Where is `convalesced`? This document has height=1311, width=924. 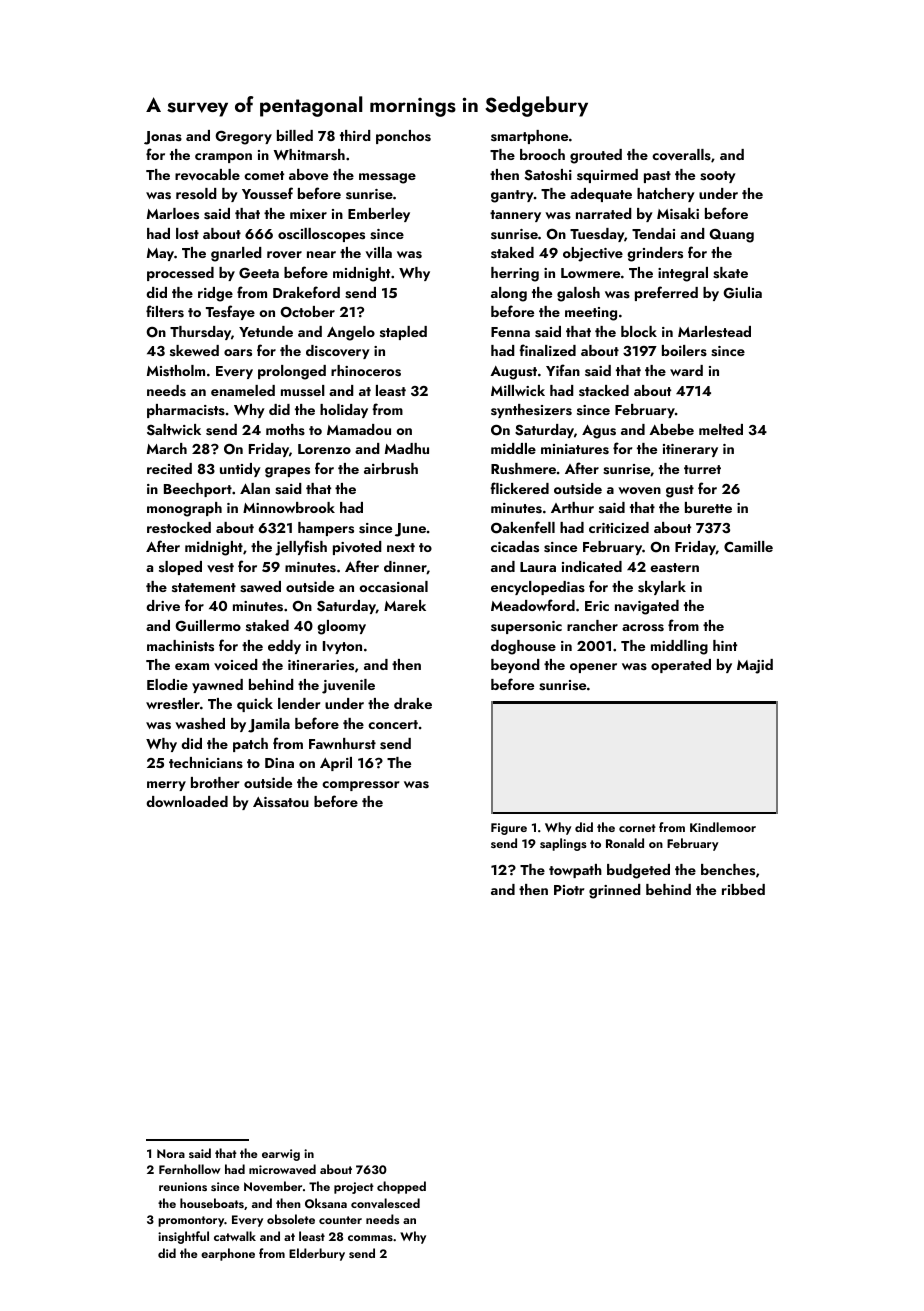
convalesced is located at coordinates (385, 1203).
